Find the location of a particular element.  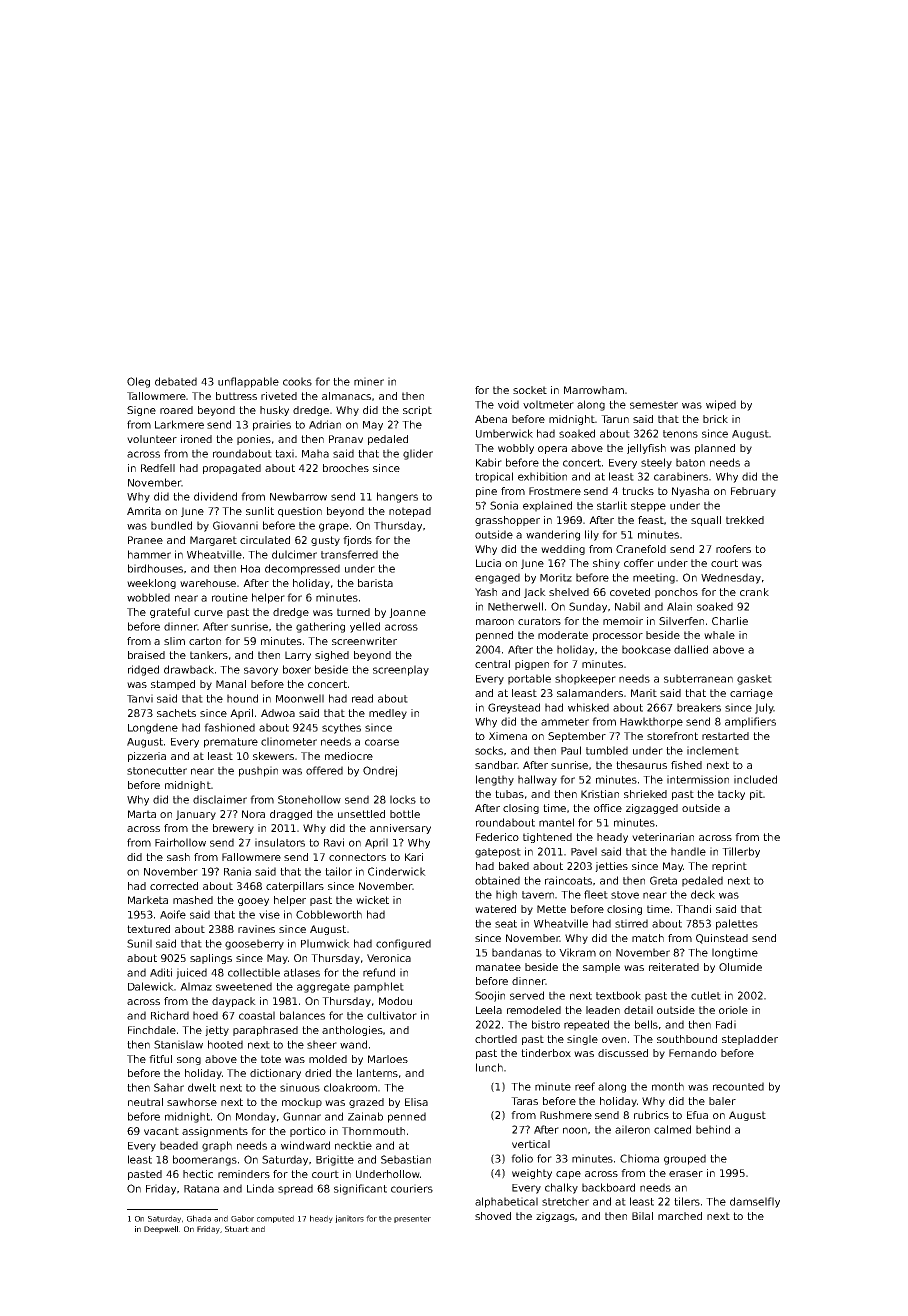

wiped is located at coordinates (721, 405).
